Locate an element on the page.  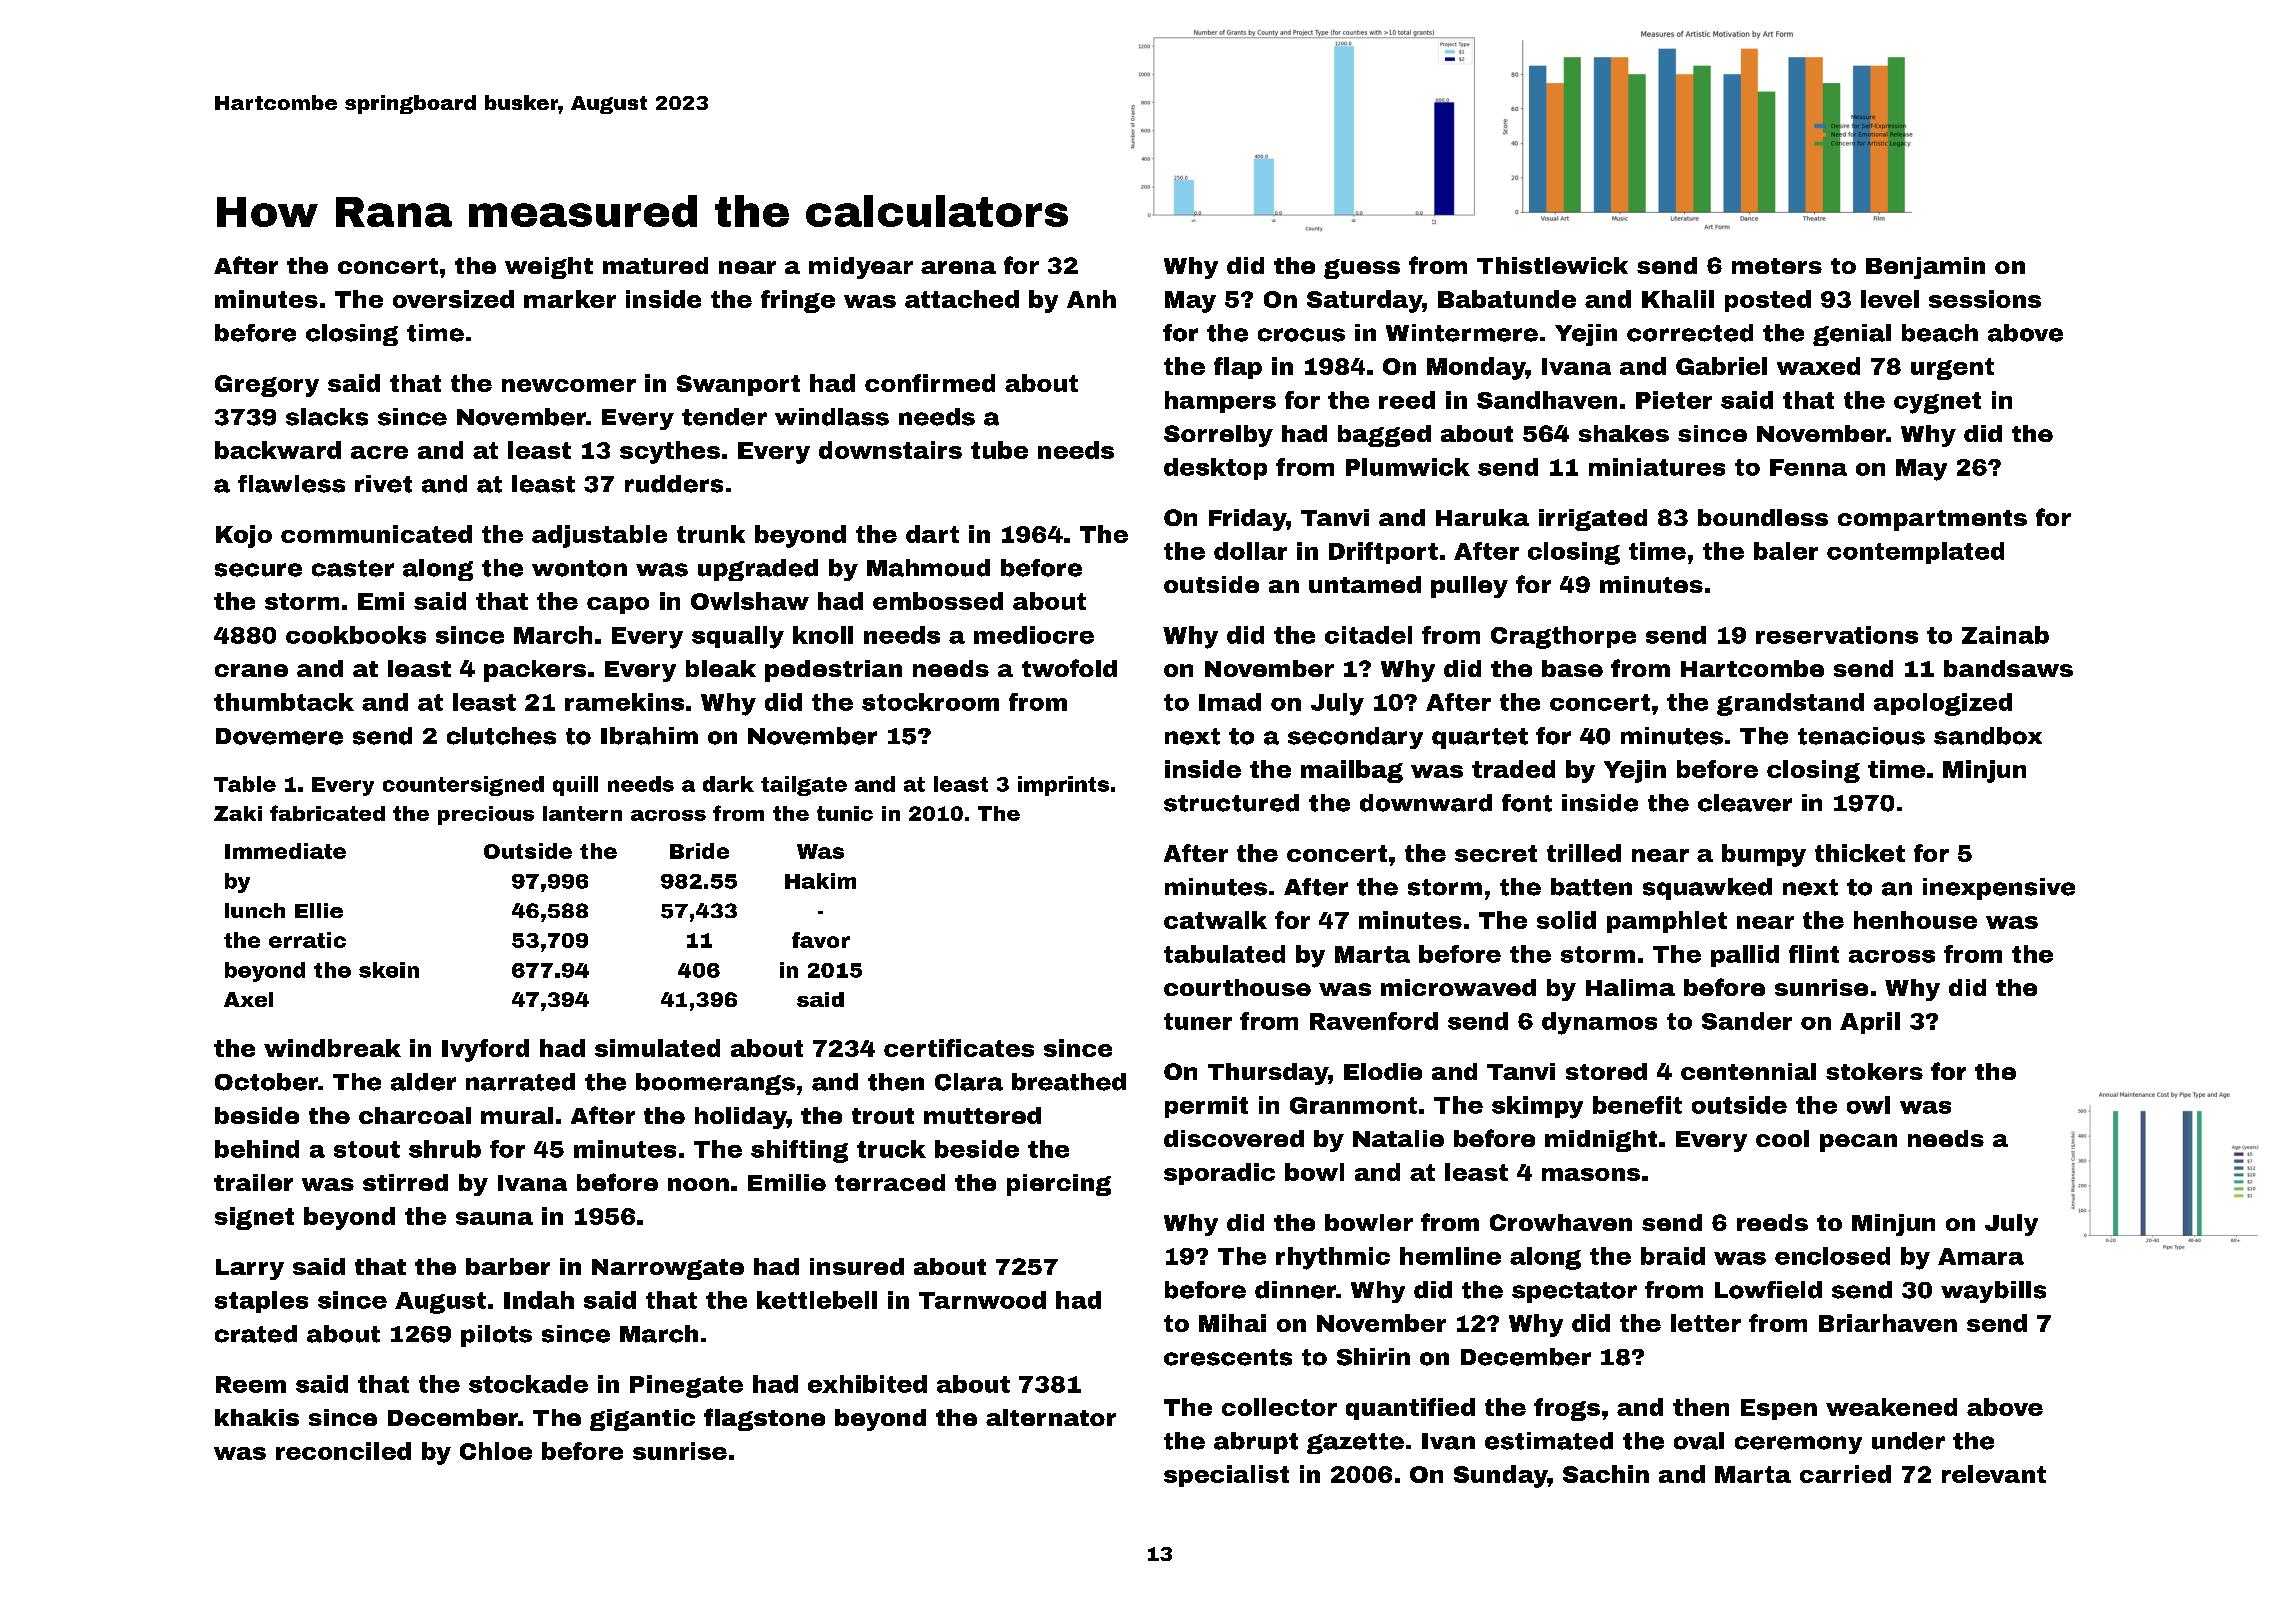
desktop is located at coordinates (1215, 469).
